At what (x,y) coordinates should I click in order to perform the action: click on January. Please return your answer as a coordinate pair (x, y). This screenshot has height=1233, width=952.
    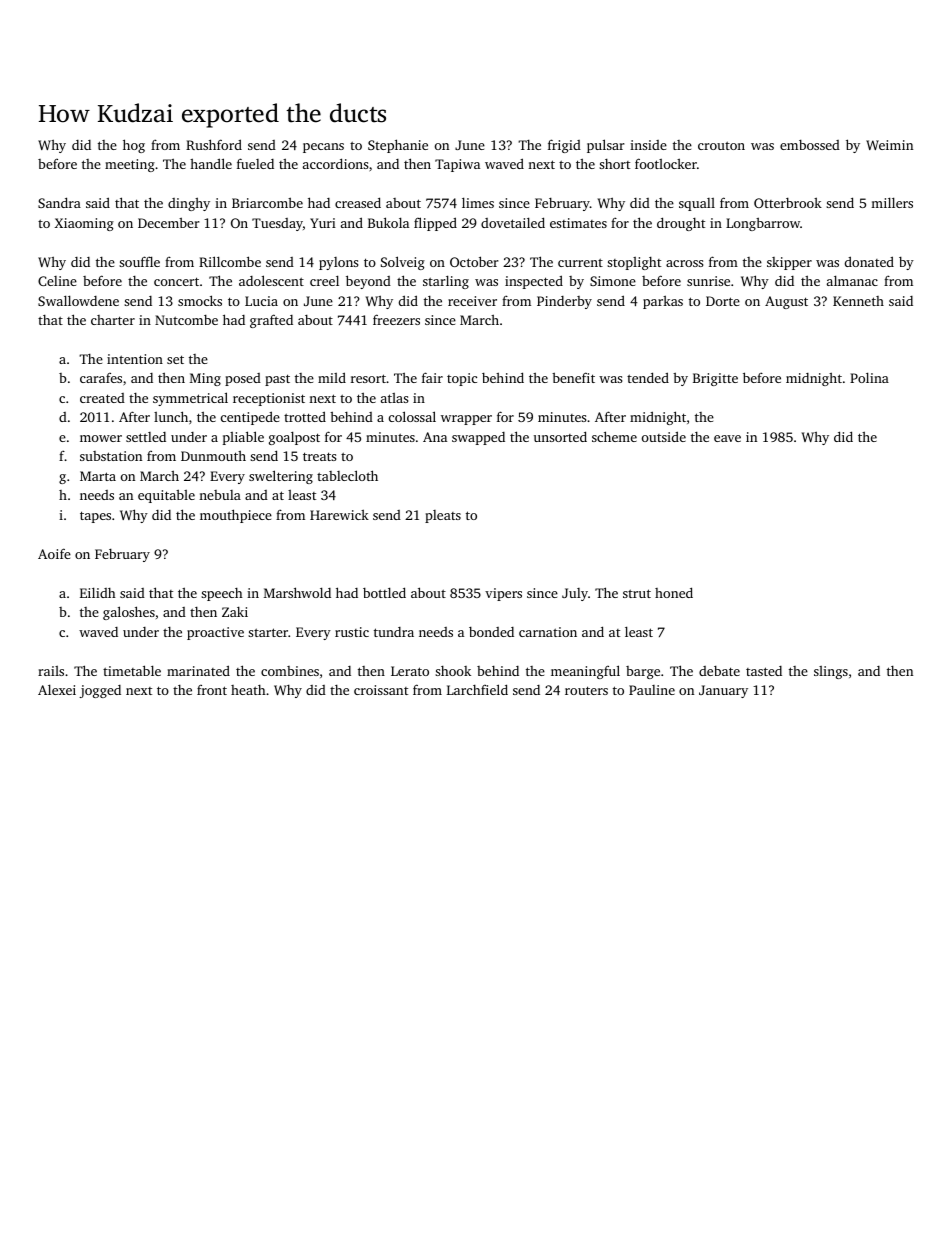
    Looking at the image, I should click on (723, 691).
